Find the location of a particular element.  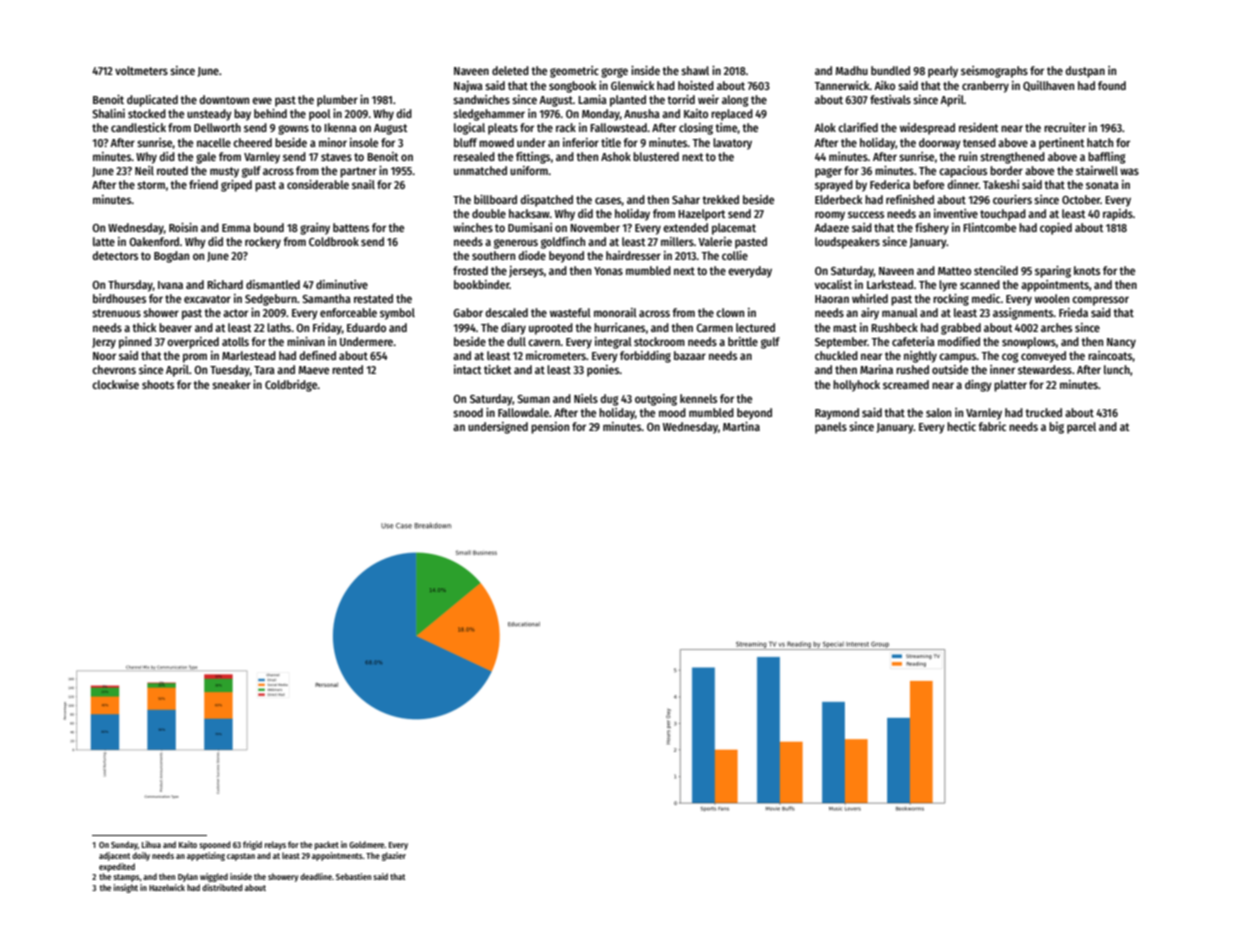

dismantled is located at coordinates (273, 284).
